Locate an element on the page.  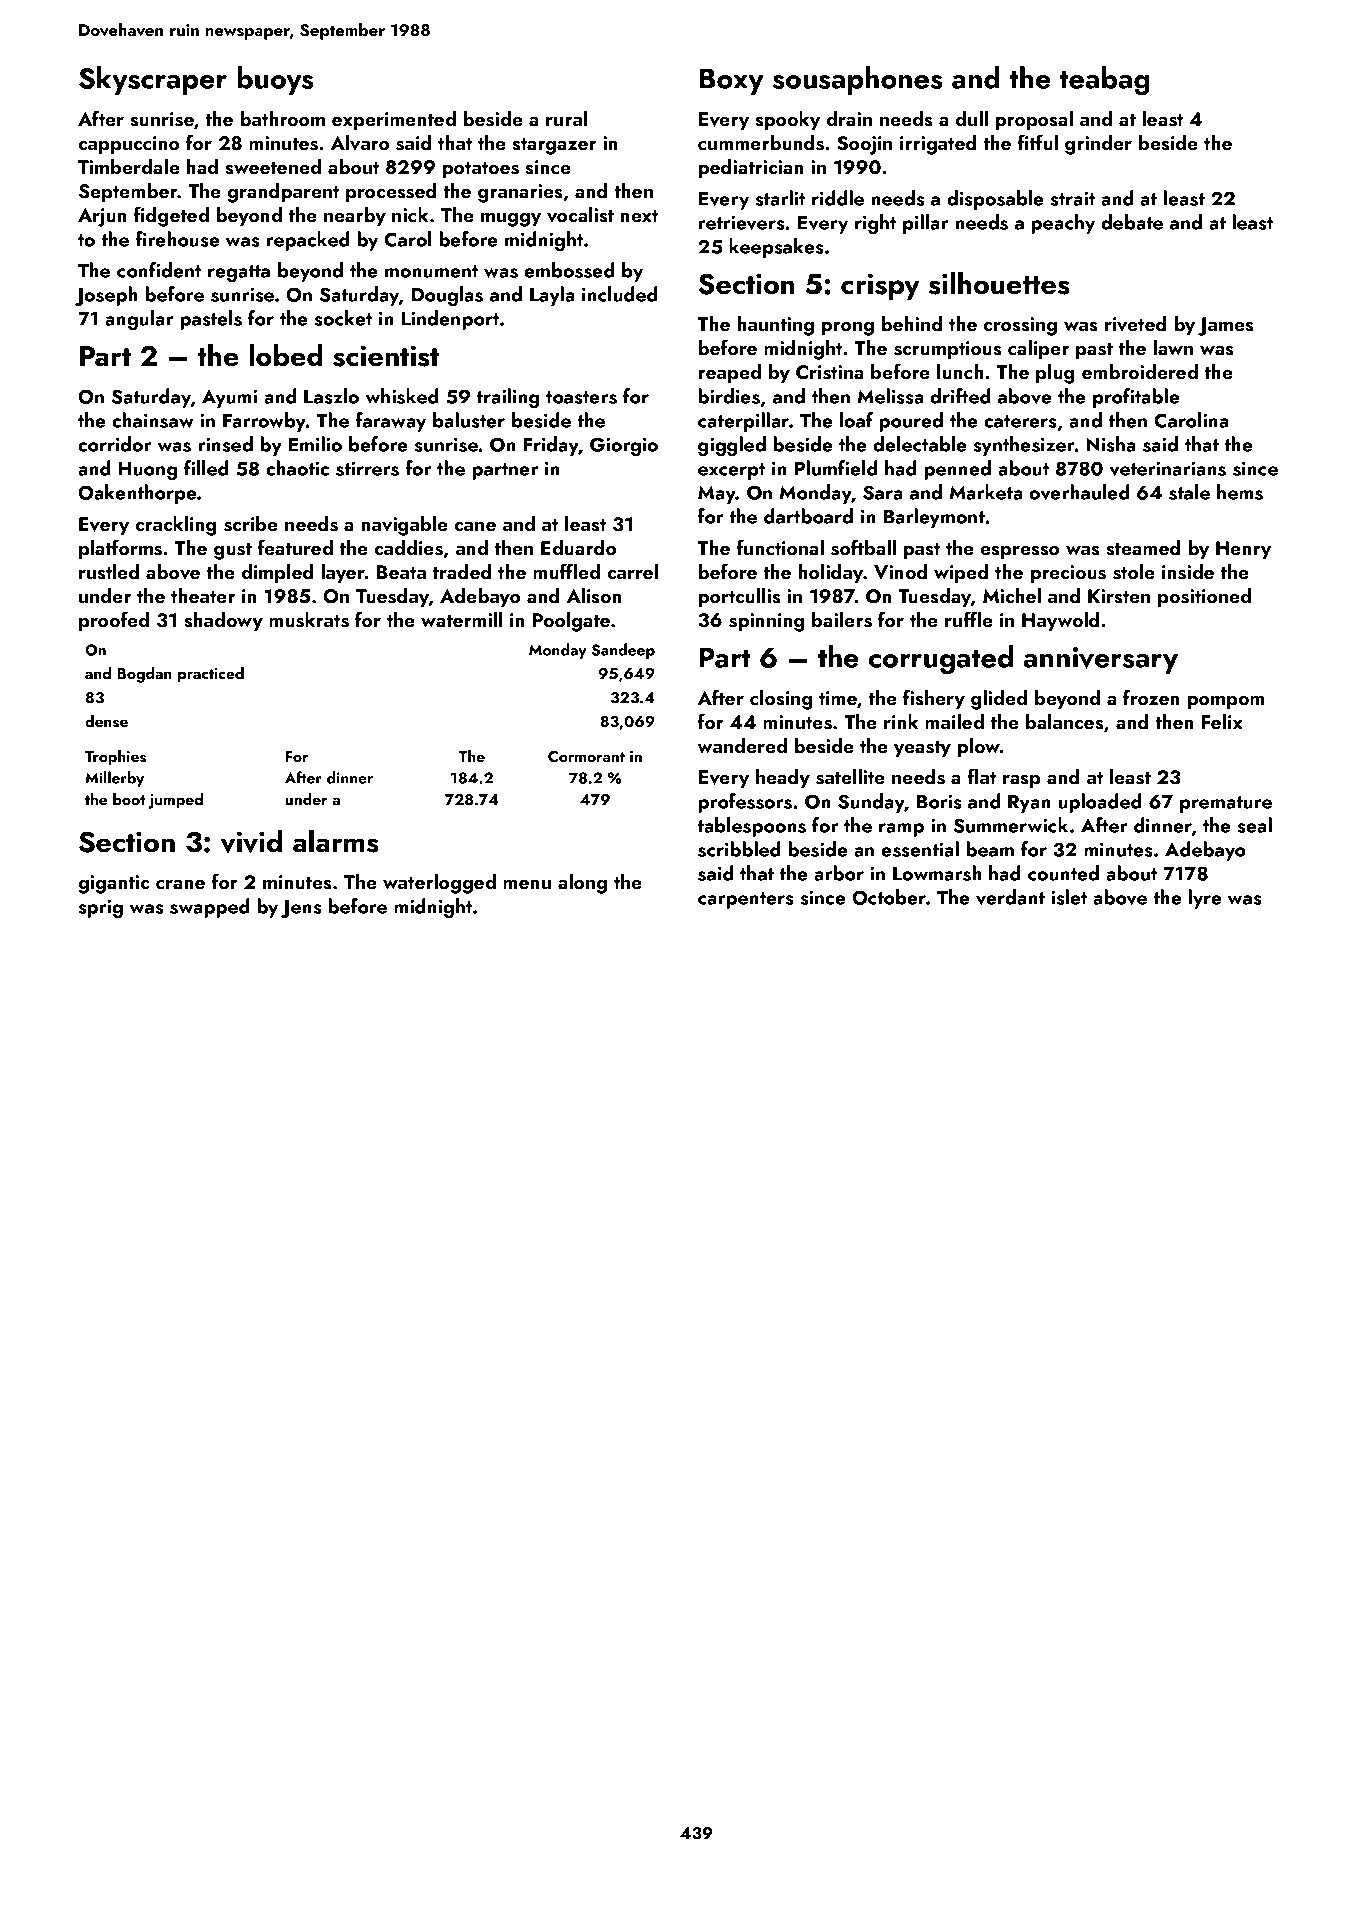
lawn is located at coordinates (1173, 347).
